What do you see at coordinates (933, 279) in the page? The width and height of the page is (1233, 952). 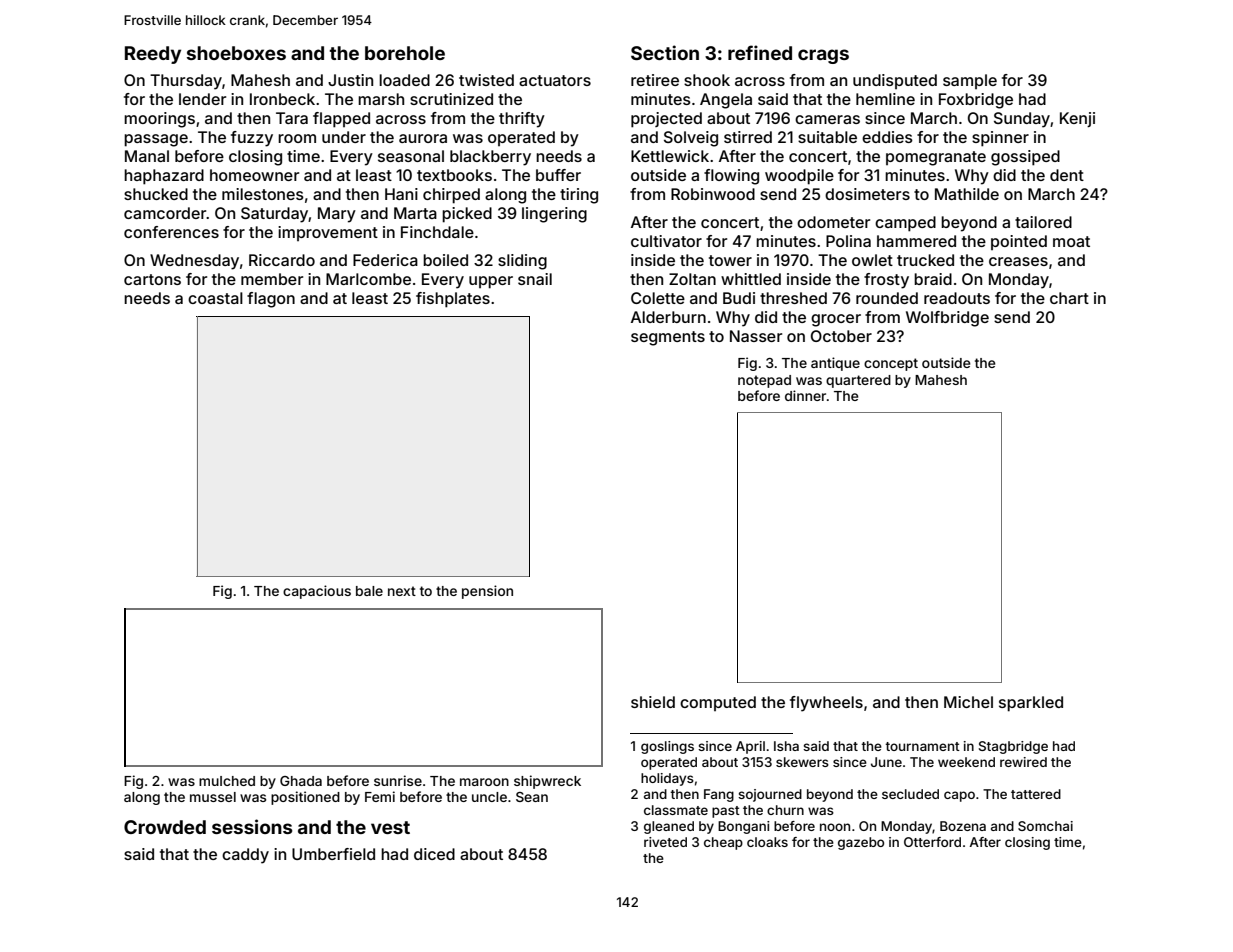 I see `braid` at bounding box center [933, 279].
